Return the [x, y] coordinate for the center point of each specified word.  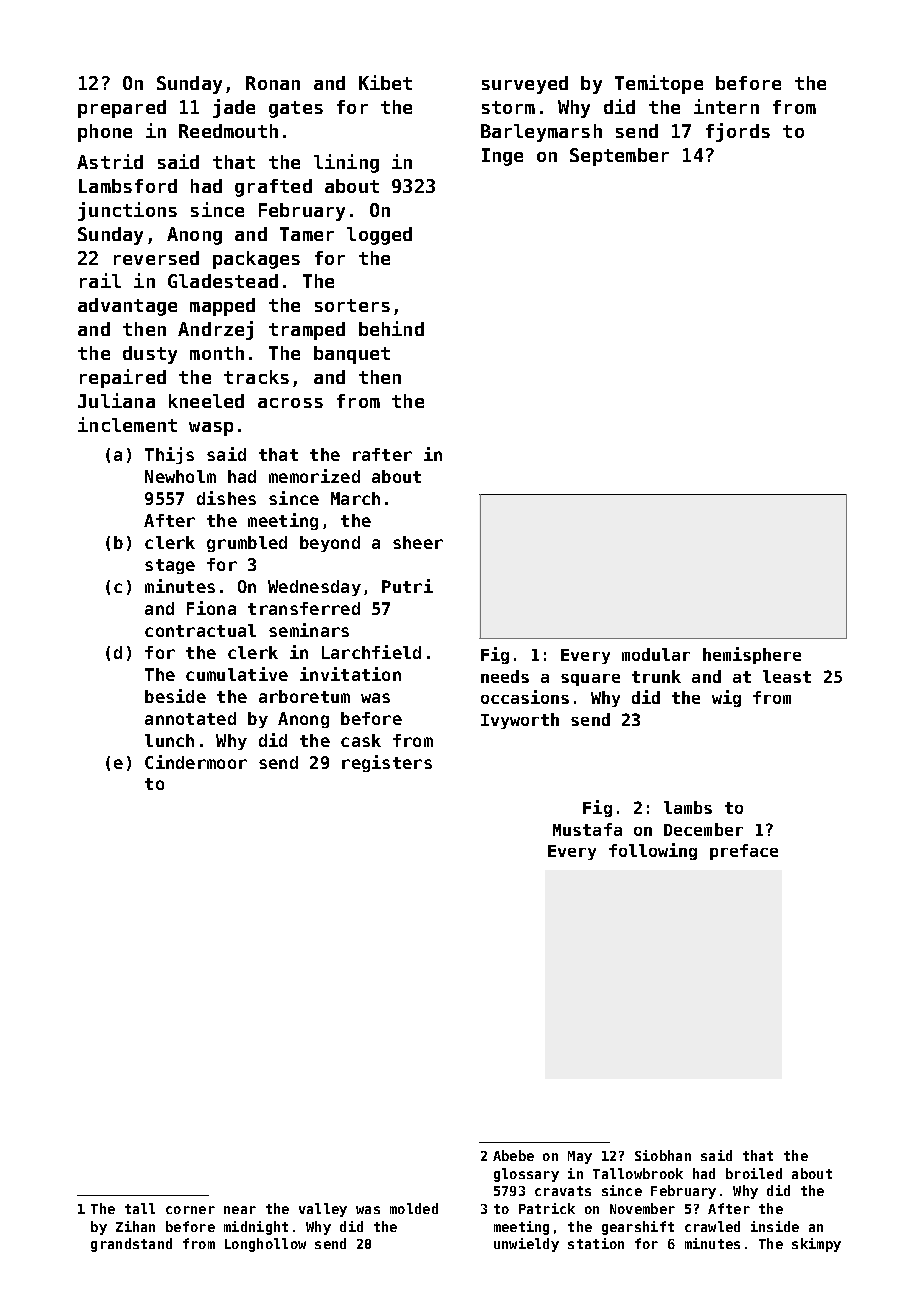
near [240, 1210]
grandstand [131, 1245]
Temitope [659, 84]
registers [387, 763]
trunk [656, 676]
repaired [123, 378]
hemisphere [752, 655]
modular [656, 654]
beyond [330, 544]
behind [391, 328]
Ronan [273, 83]
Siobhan [663, 1155]
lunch [169, 740]
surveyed [525, 85]
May [580, 1157]
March [355, 498]
